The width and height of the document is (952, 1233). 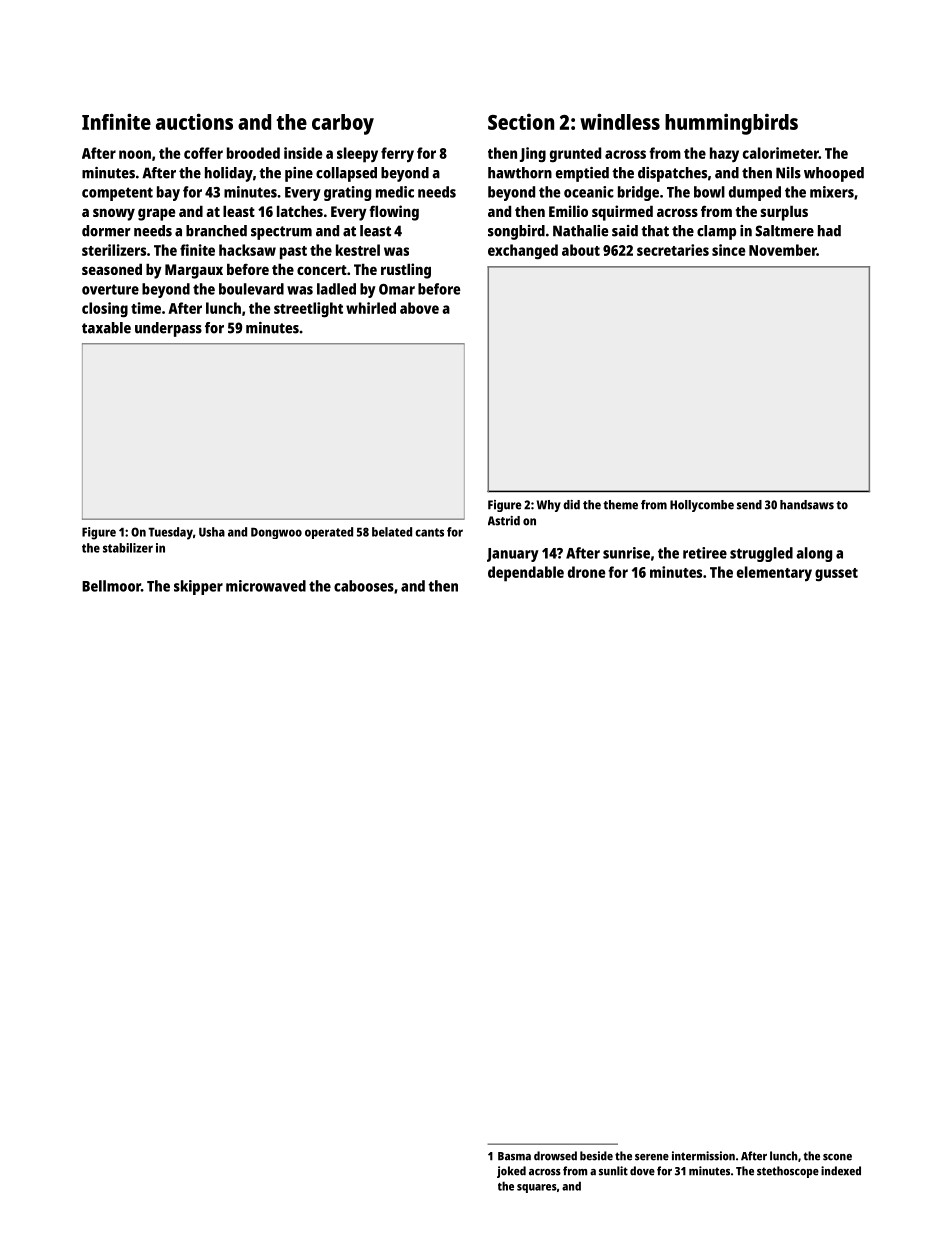 What do you see at coordinates (514, 1156) in the document?
I see `Basma` at bounding box center [514, 1156].
